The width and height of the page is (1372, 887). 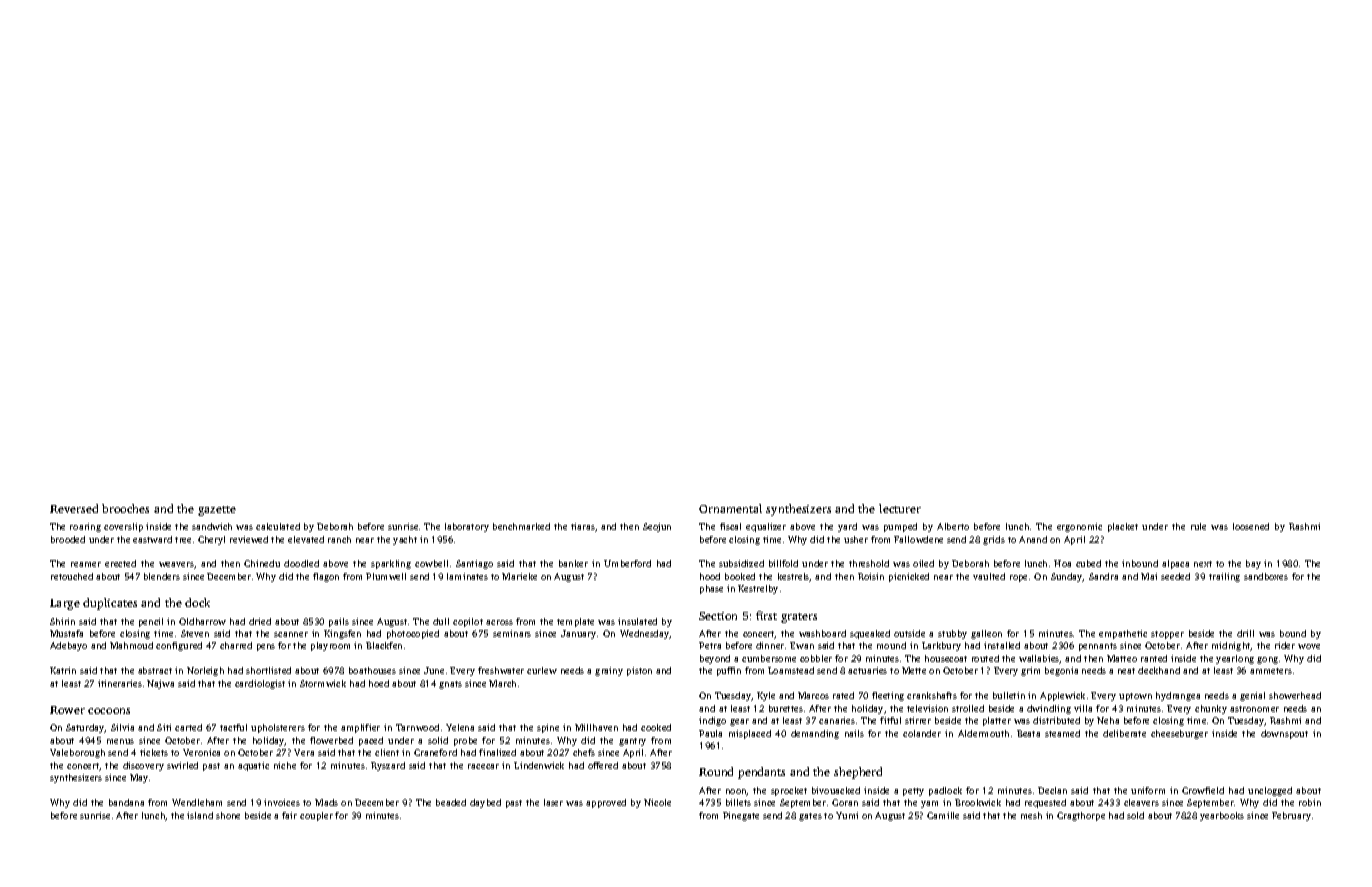 What do you see at coordinates (155, 670) in the page?
I see `abstract` at bounding box center [155, 670].
